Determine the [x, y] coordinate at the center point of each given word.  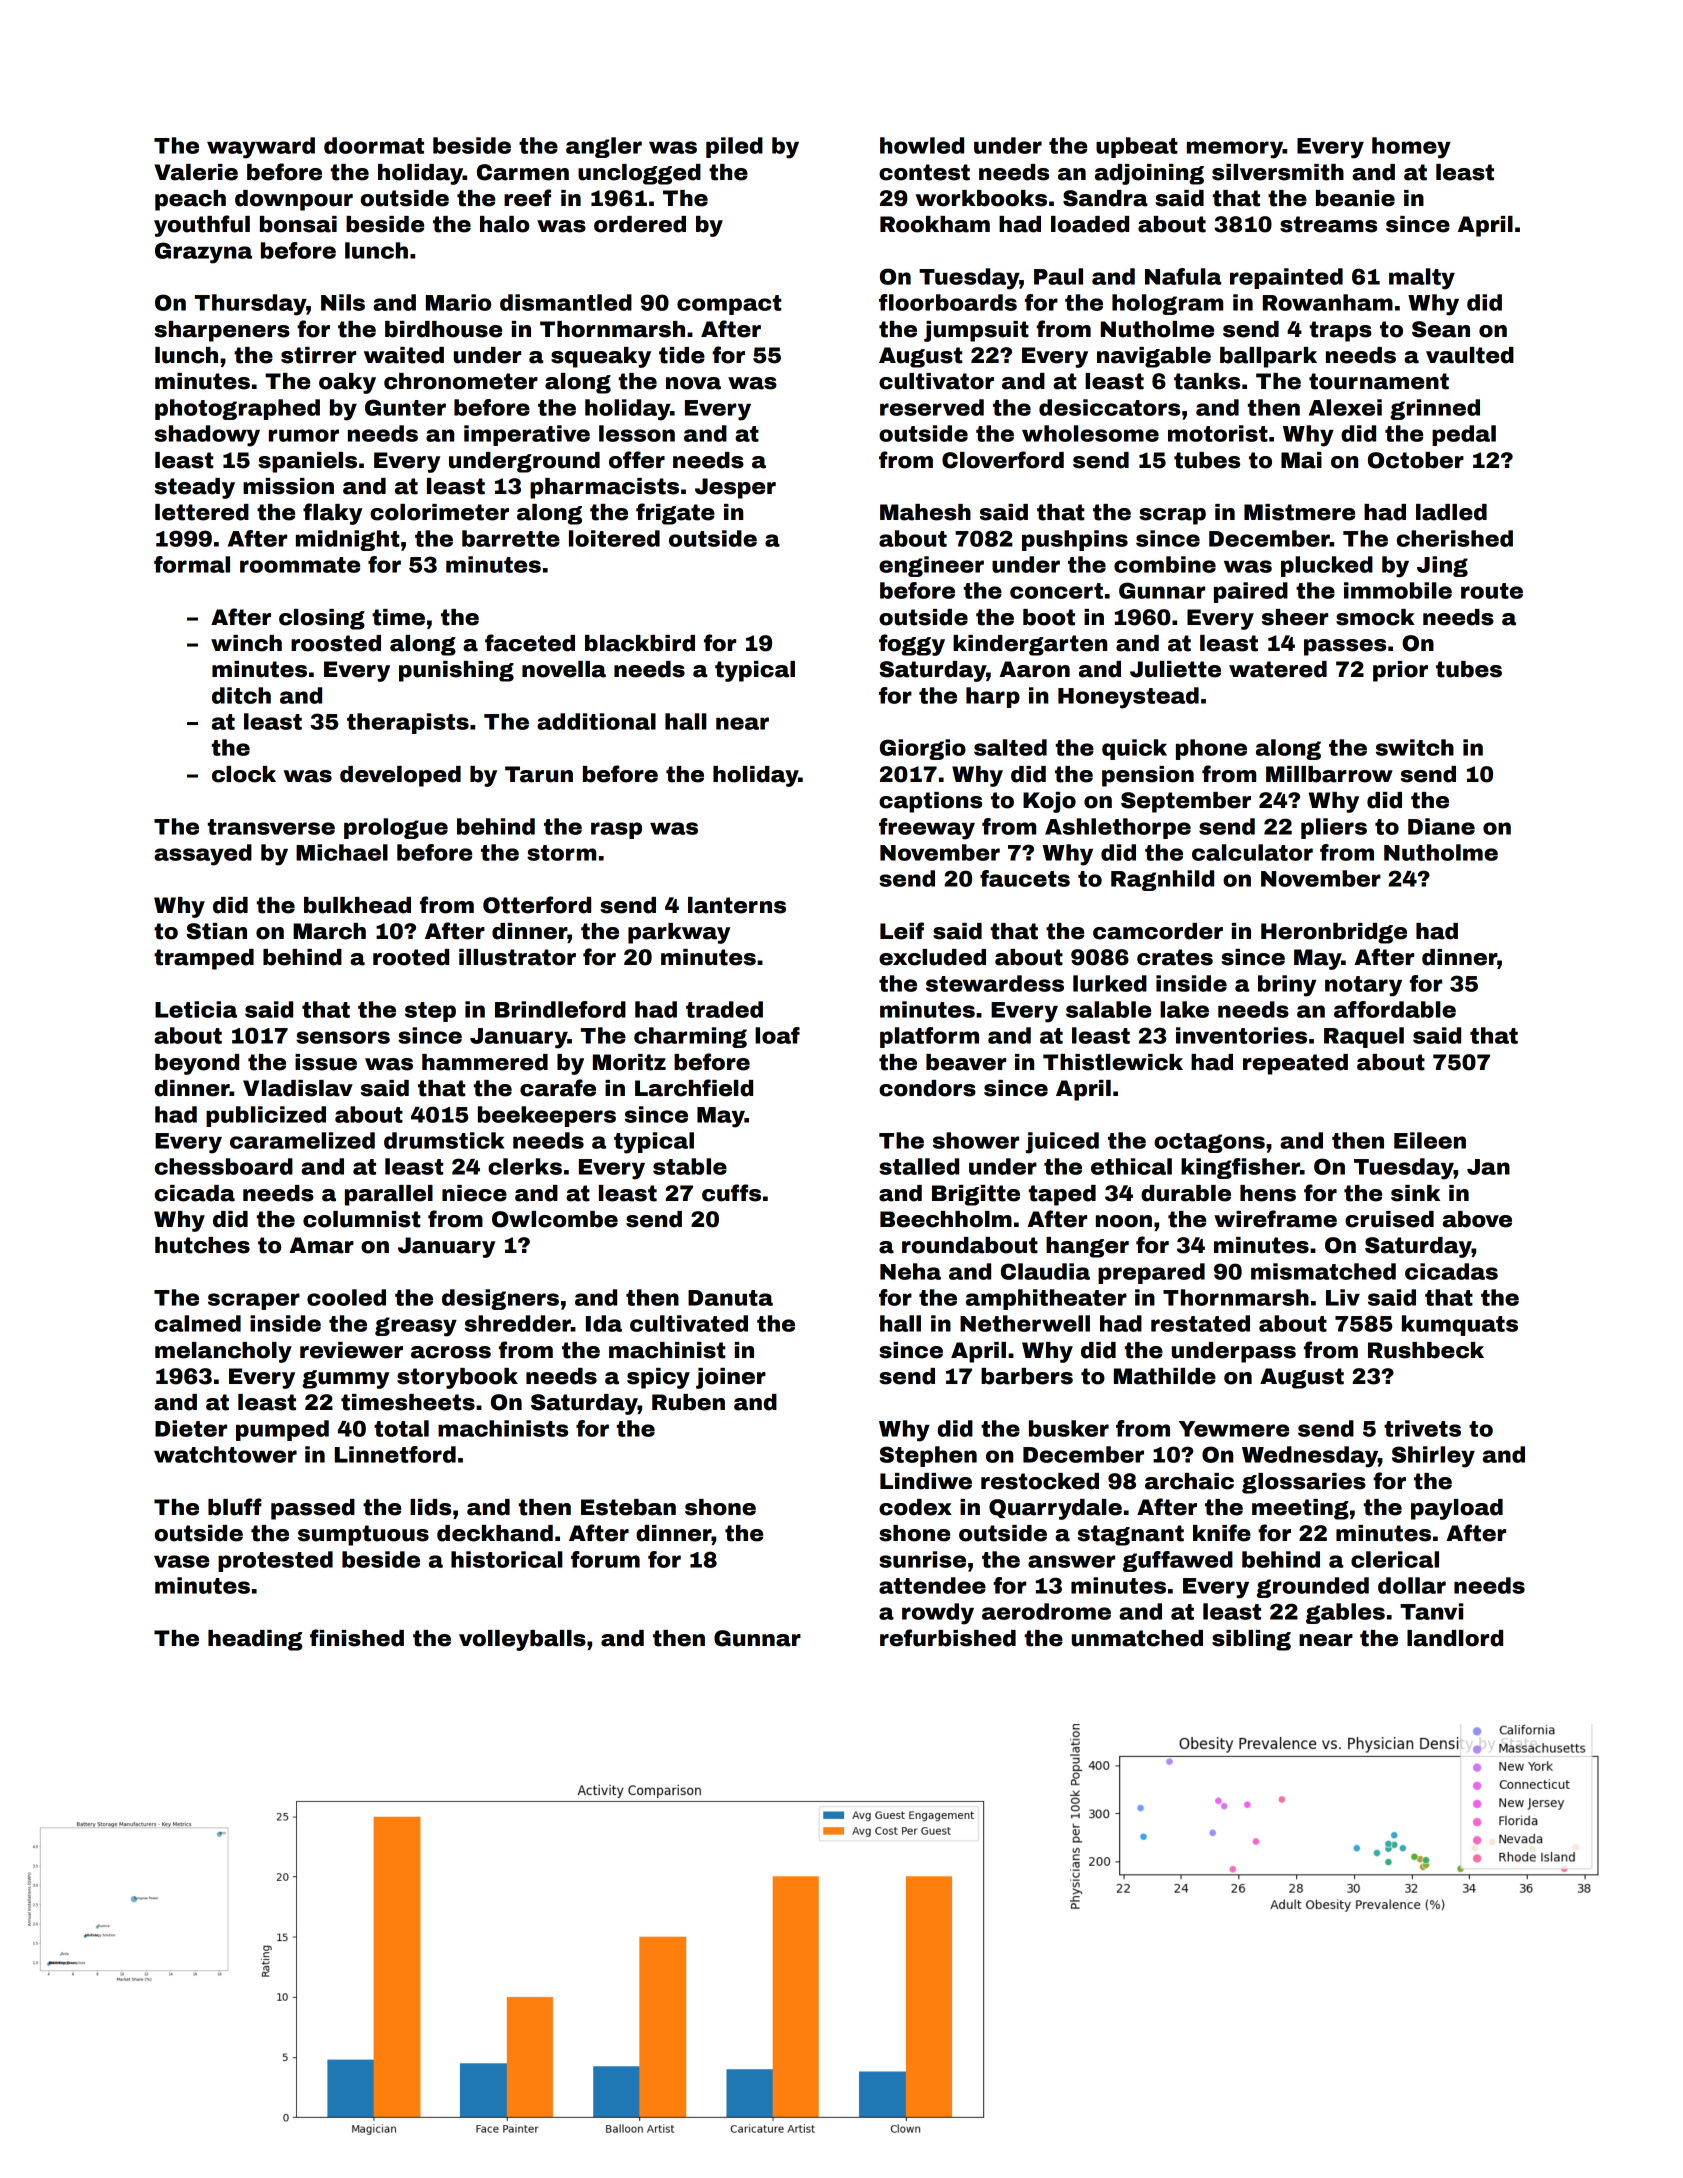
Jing [1442, 566]
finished [357, 1638]
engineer [931, 566]
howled [922, 145]
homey [1411, 148]
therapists [408, 723]
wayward [261, 148]
